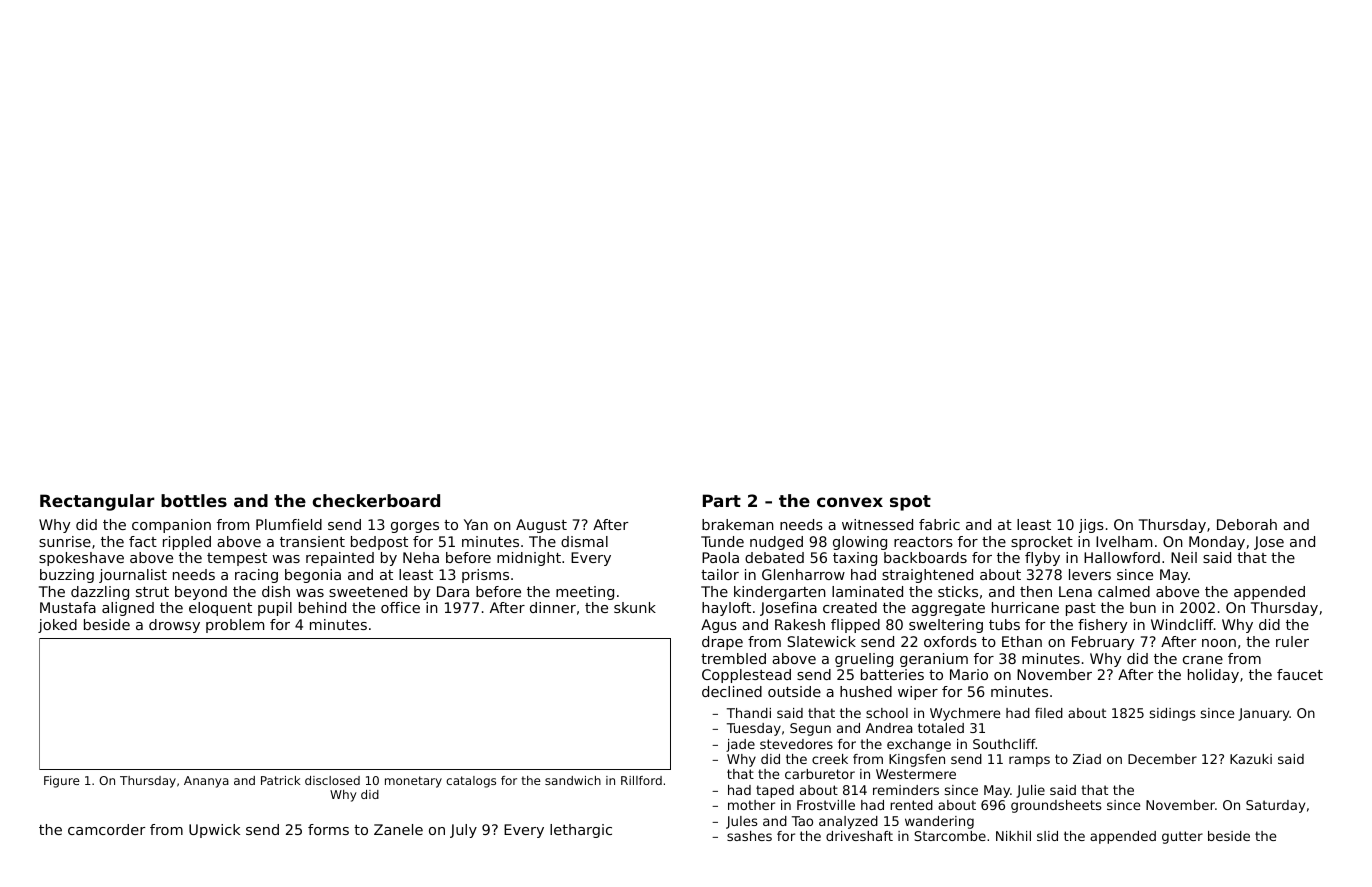 Image resolution: width=1372 pixels, height=887 pixels. I want to click on drape, so click(722, 643).
